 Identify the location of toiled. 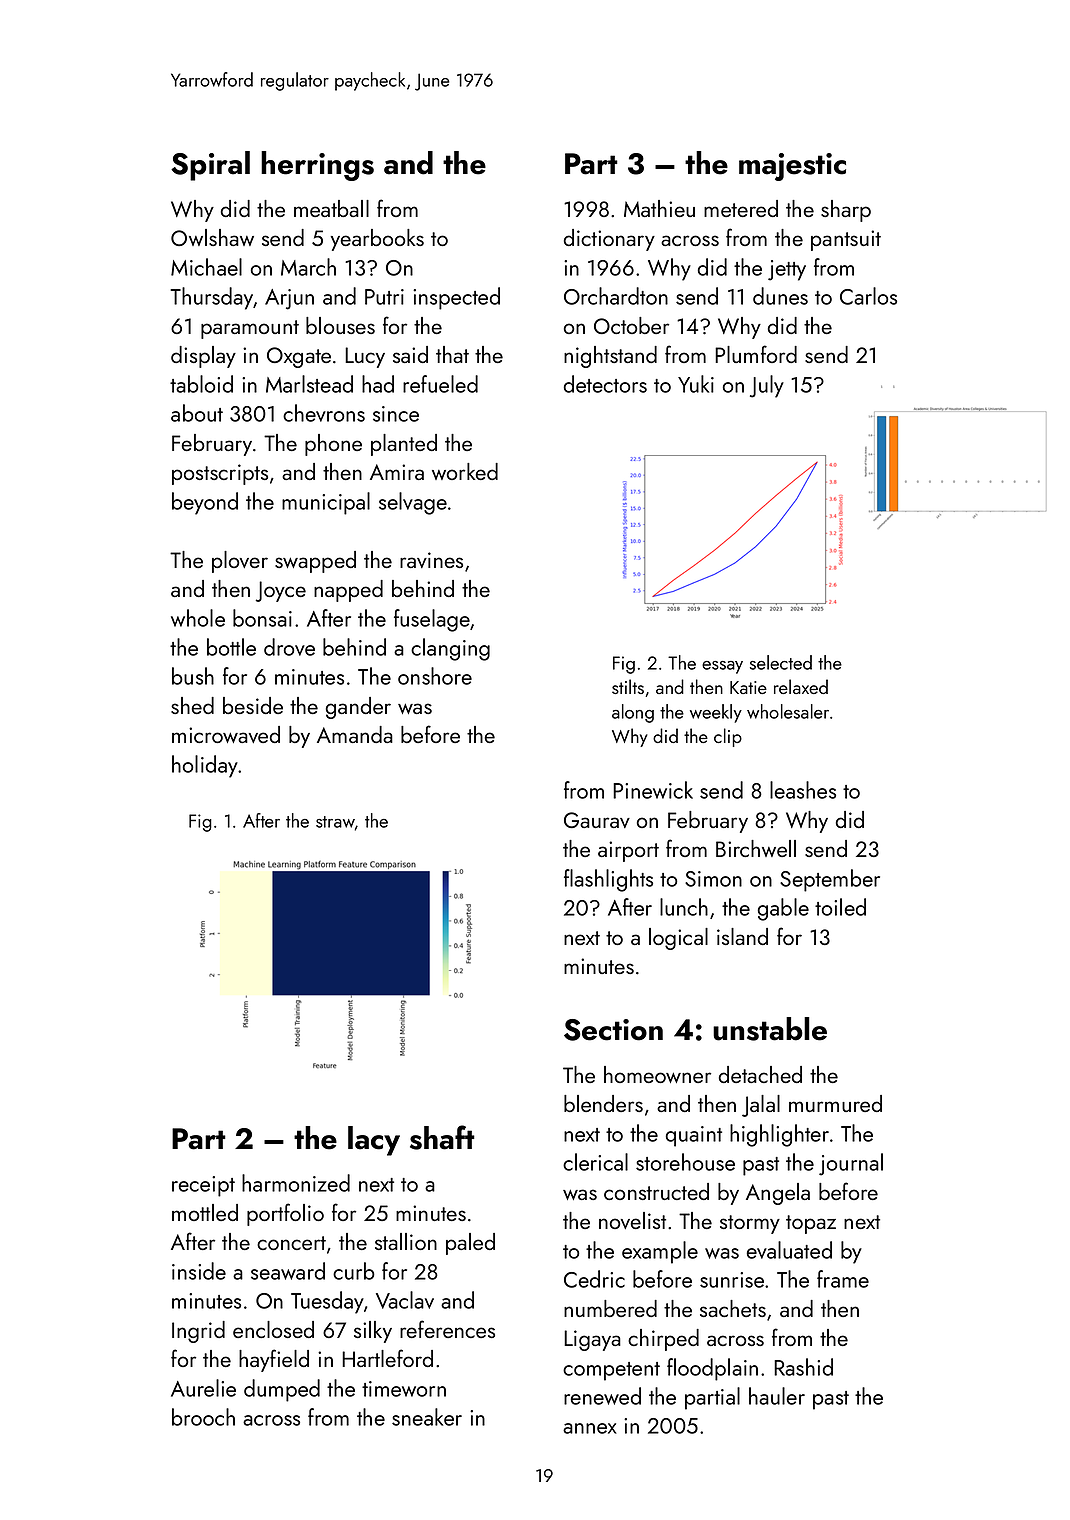
(840, 907).
